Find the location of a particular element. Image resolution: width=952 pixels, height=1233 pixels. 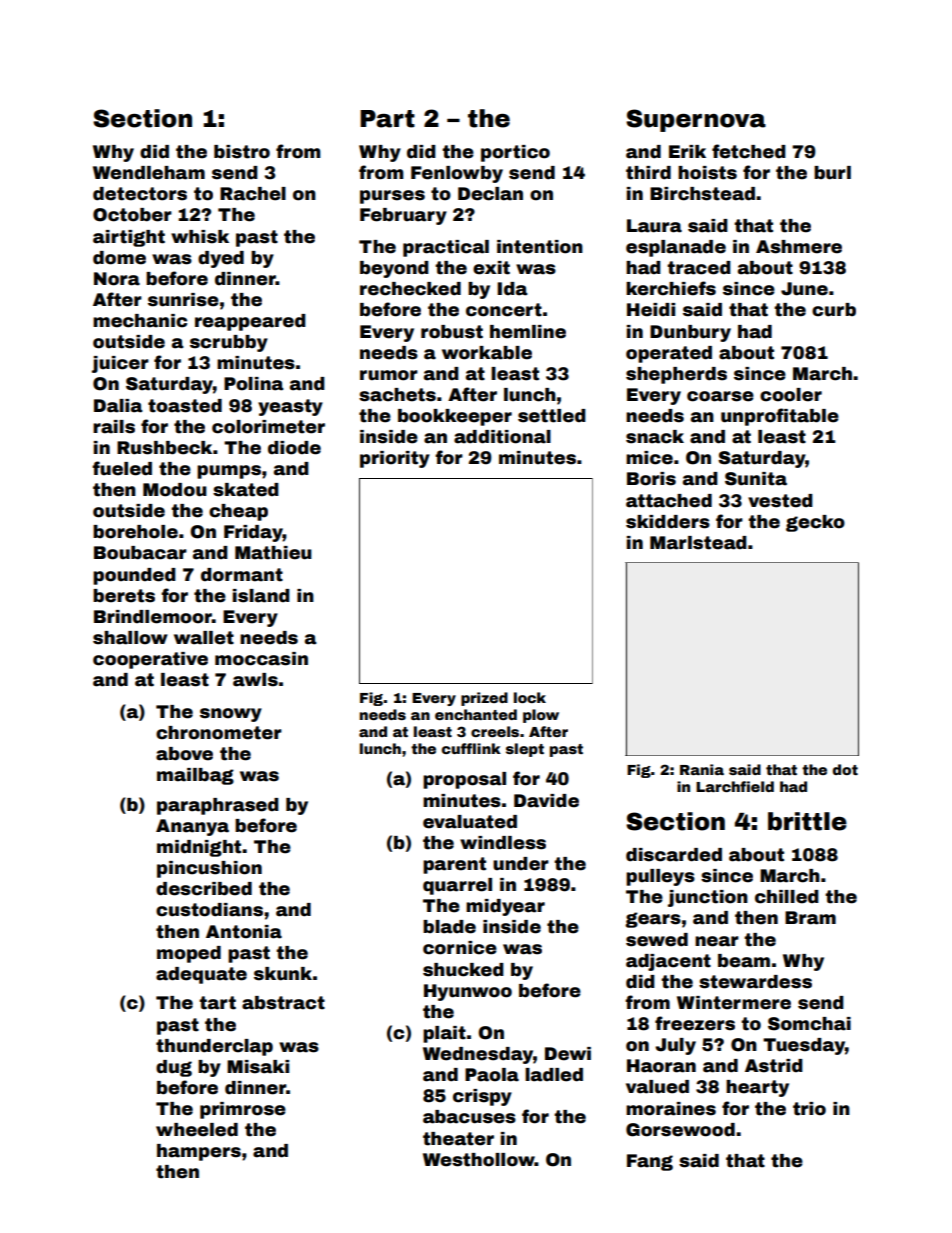

primrose is located at coordinates (243, 1110).
